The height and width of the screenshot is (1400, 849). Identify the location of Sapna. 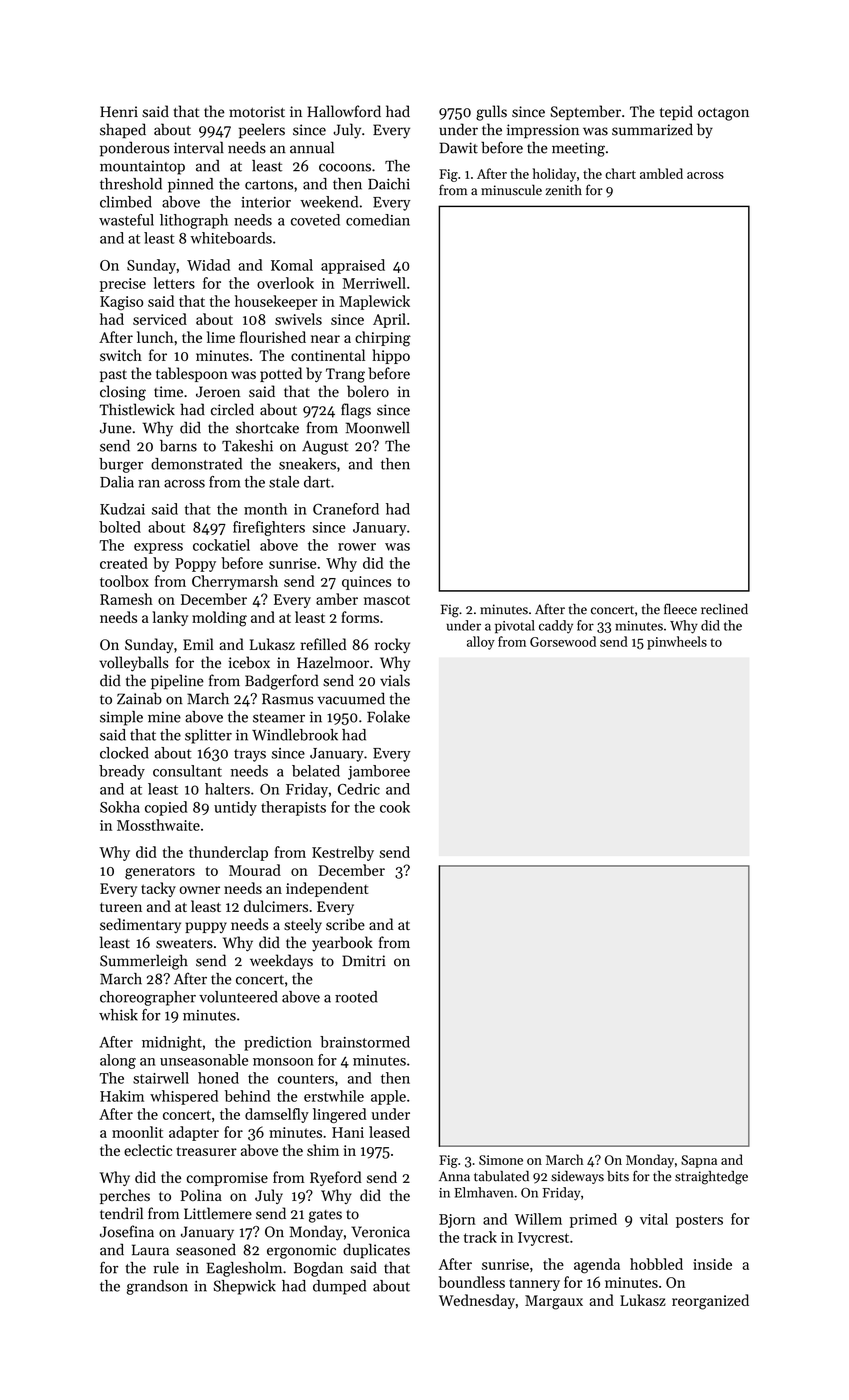
(699, 1161).
